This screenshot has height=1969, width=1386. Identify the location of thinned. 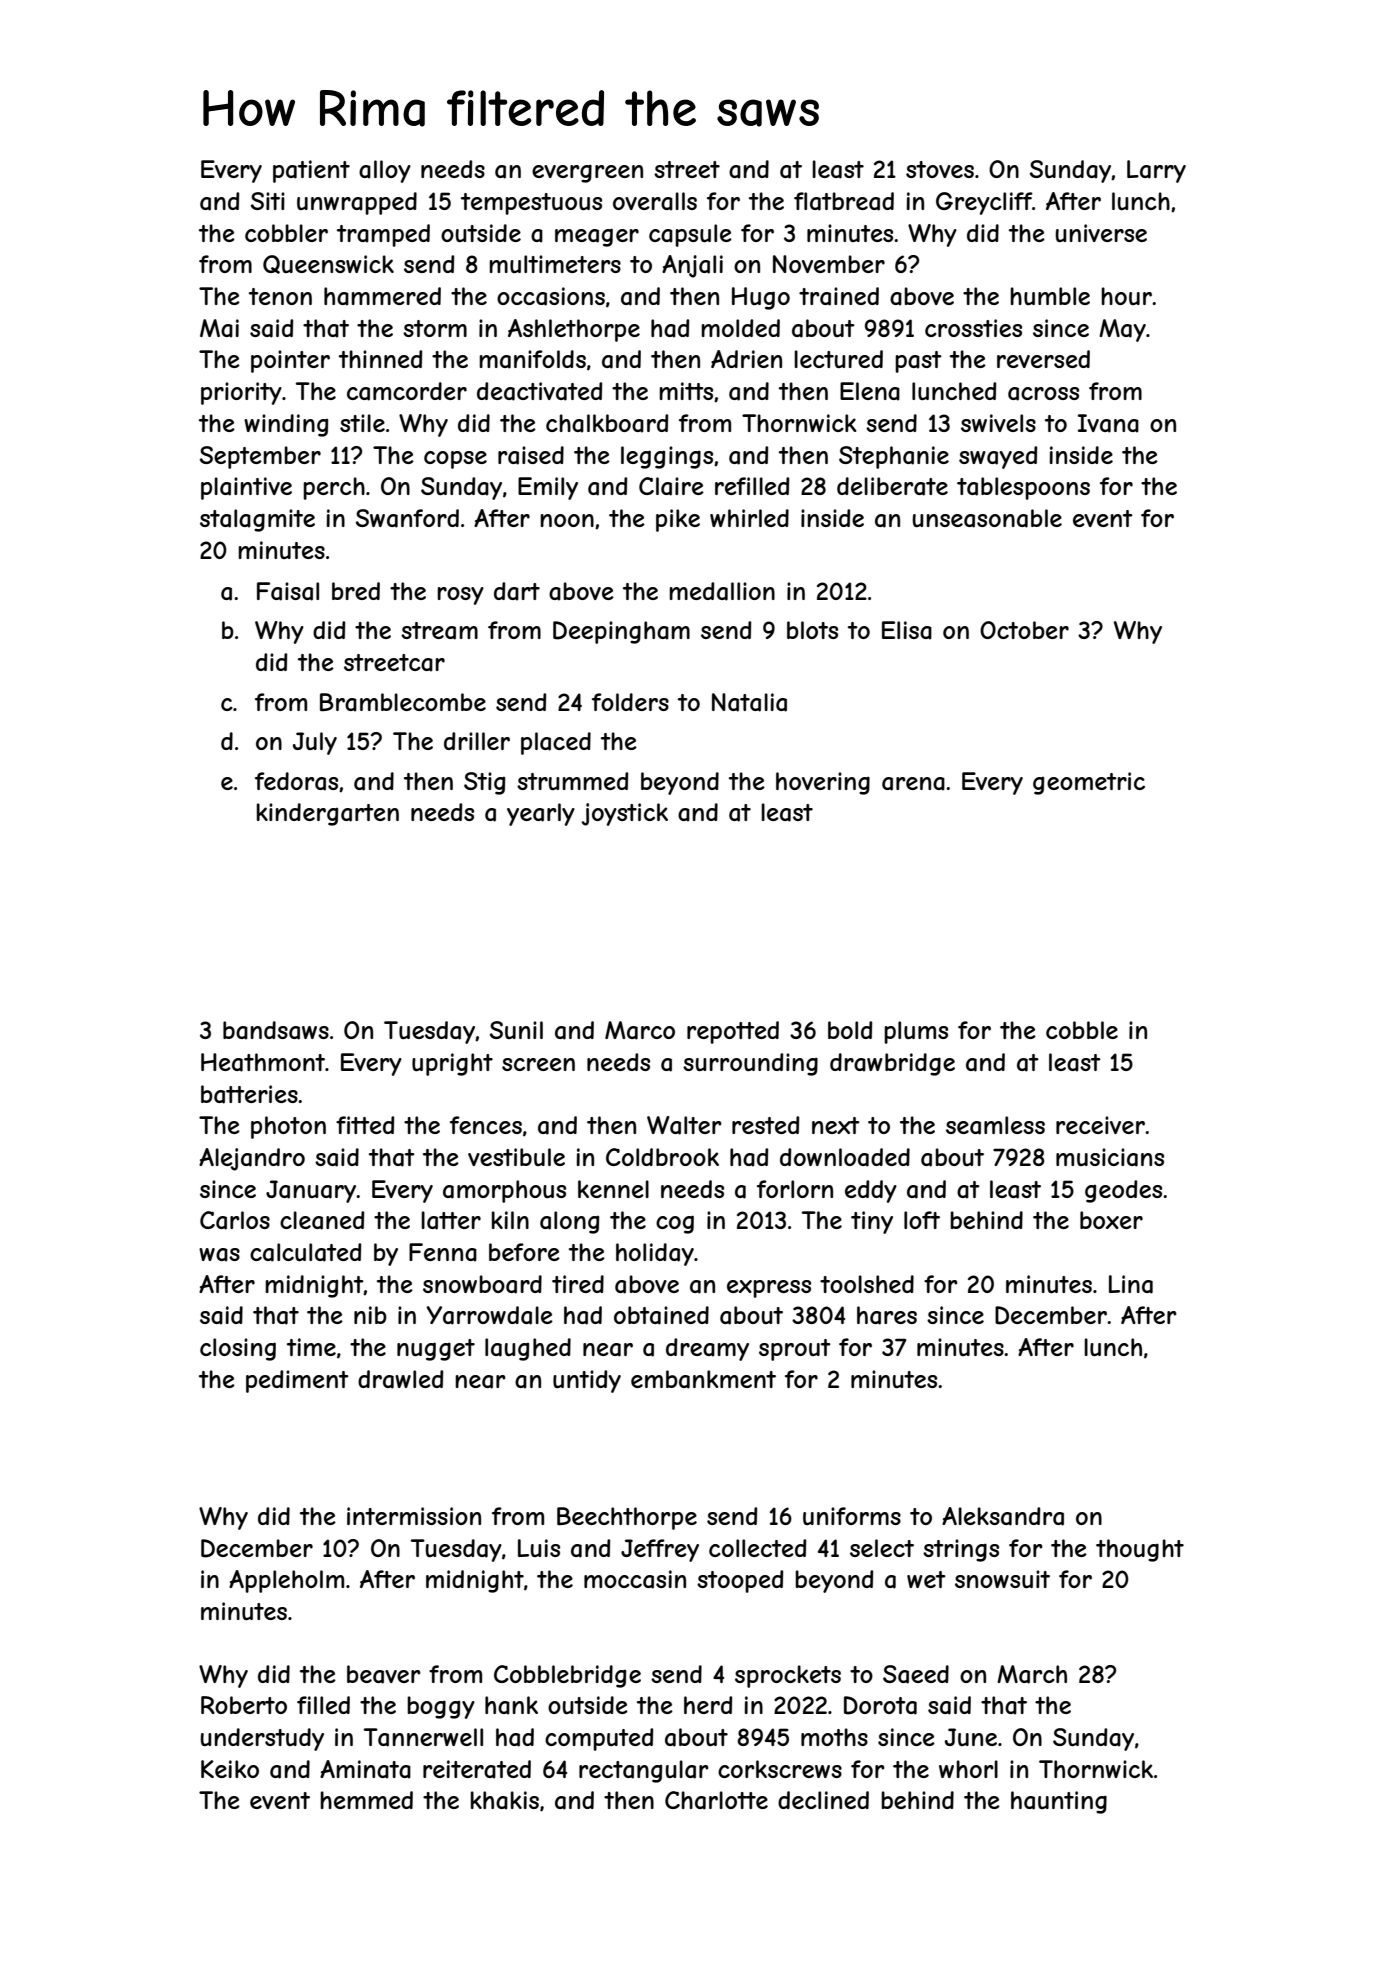
(380, 359).
